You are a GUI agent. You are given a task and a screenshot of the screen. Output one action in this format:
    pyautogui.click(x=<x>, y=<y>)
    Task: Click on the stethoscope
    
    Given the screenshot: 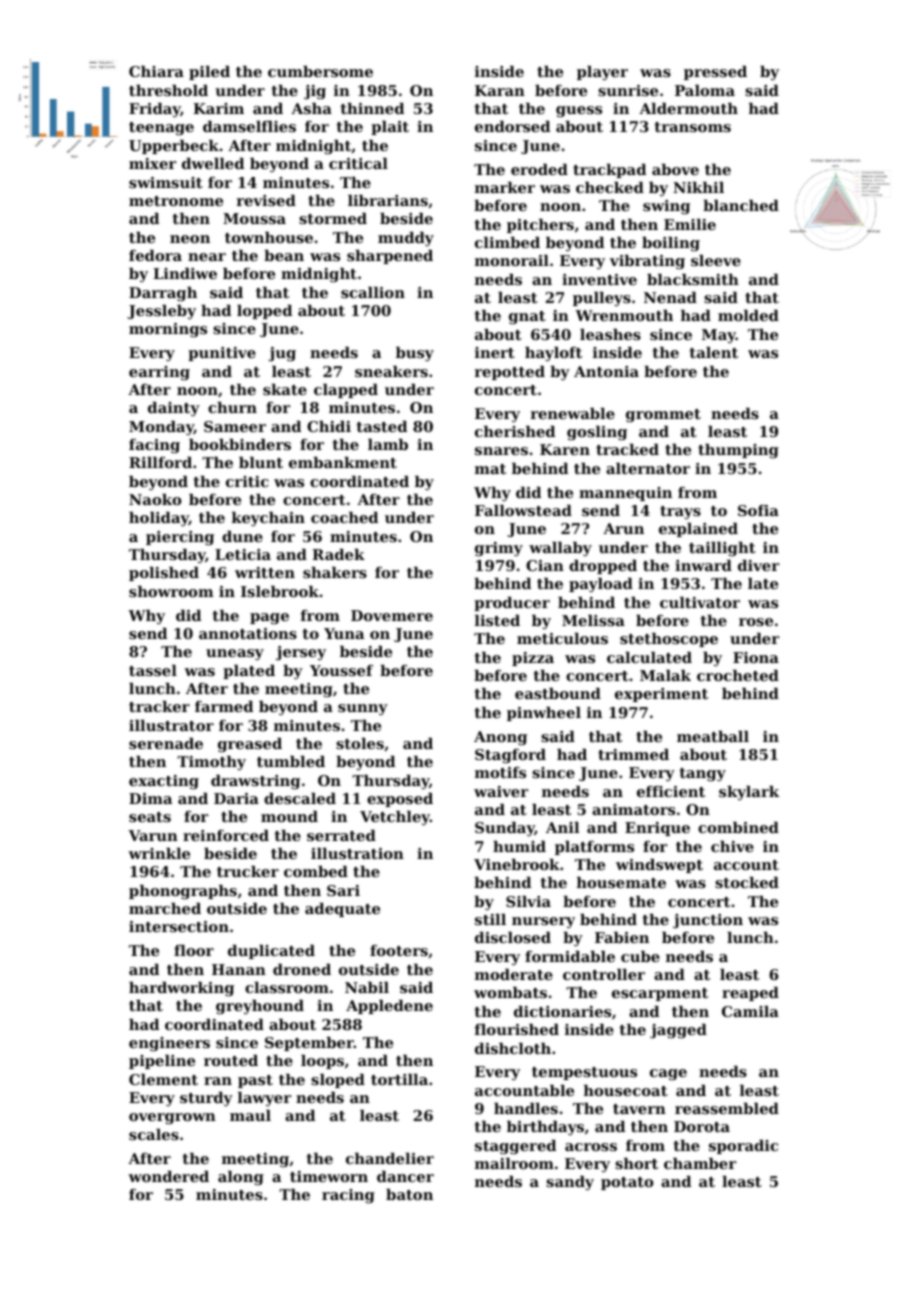 What is the action you would take?
    pyautogui.click(x=669, y=640)
